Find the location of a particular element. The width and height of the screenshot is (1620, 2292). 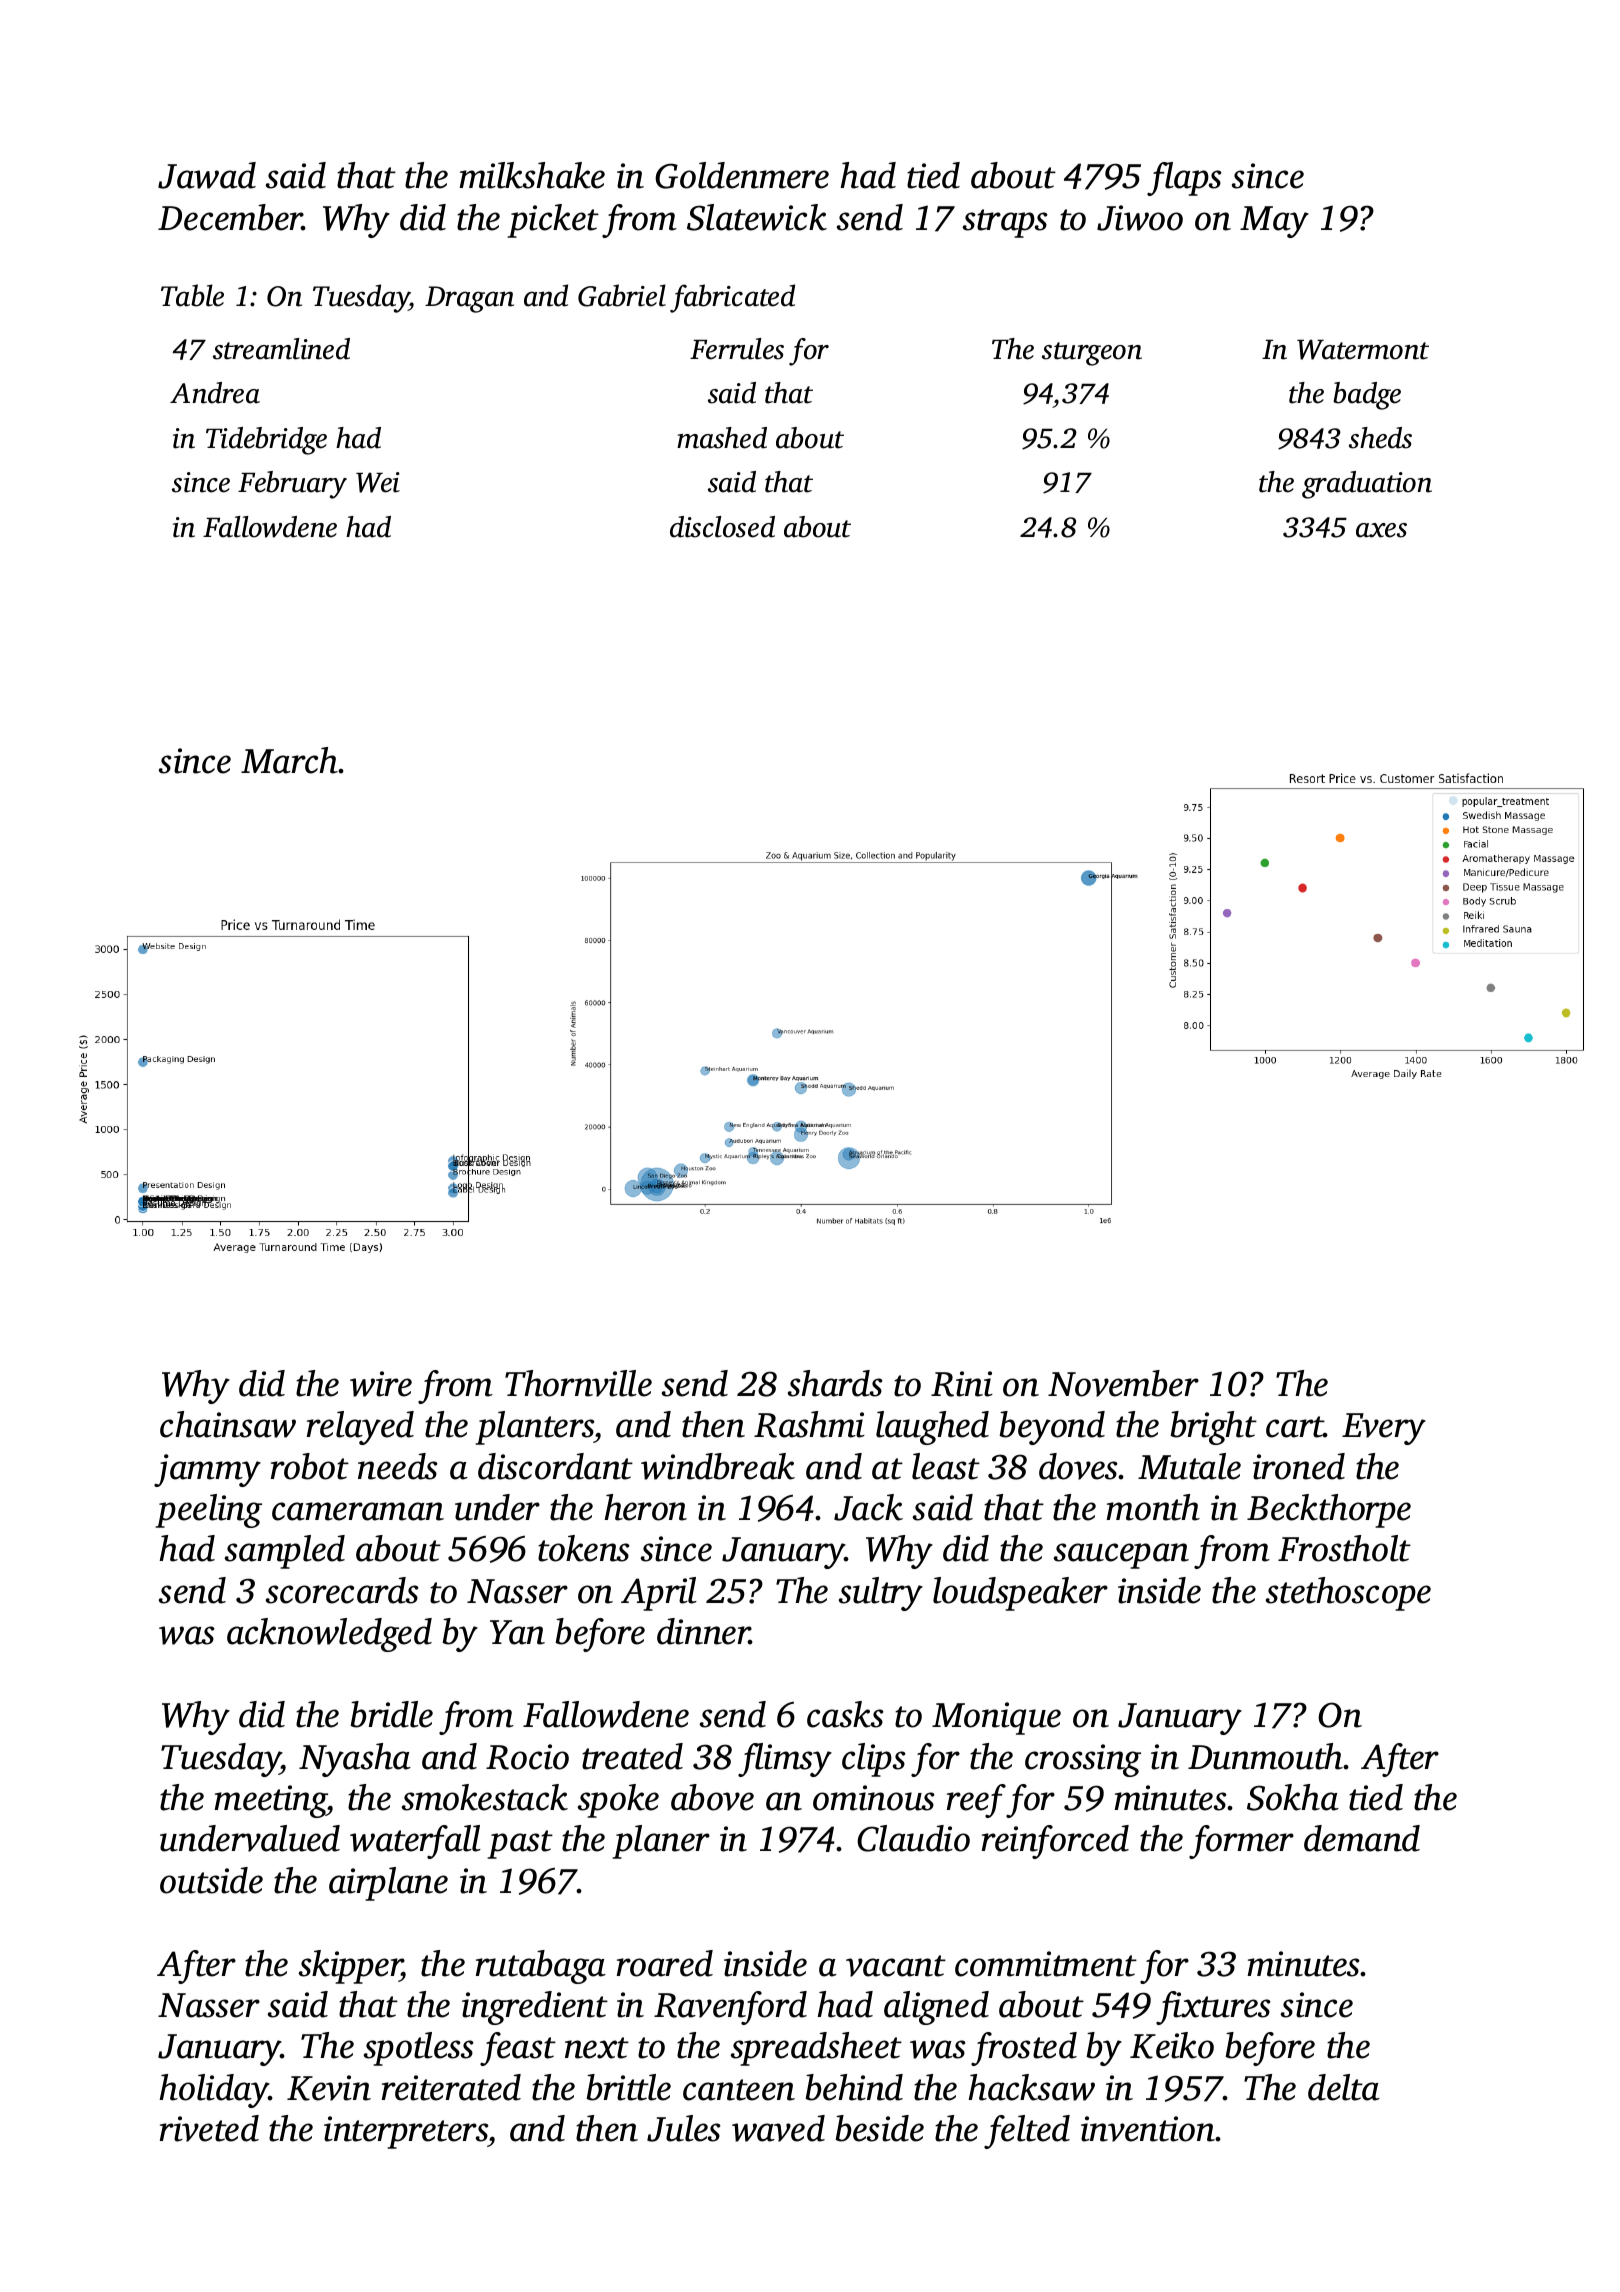

Jiwoo is located at coordinates (1140, 218).
